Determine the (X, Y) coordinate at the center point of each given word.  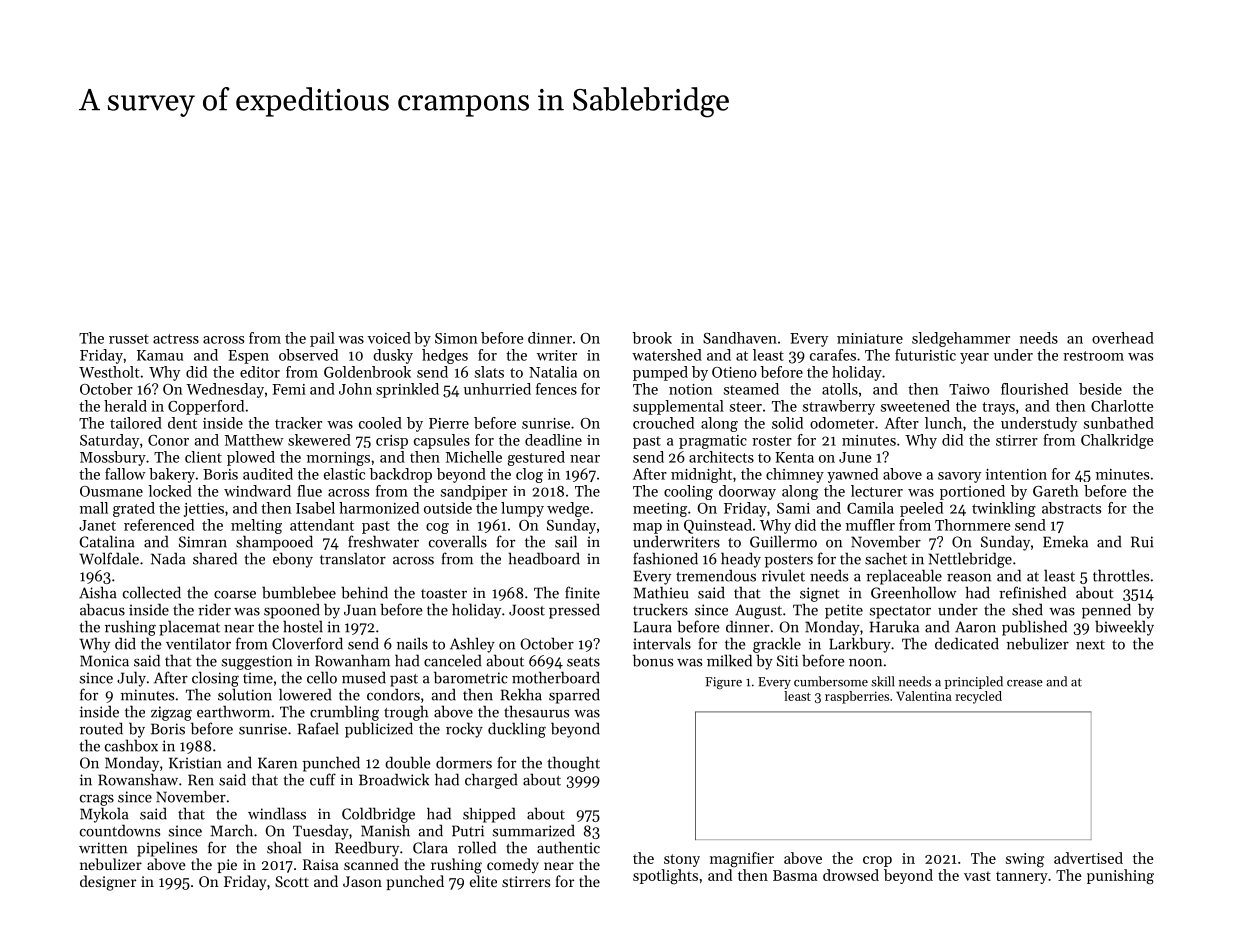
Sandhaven (740, 338)
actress (176, 339)
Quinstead (718, 526)
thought (573, 764)
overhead (1123, 338)
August (758, 611)
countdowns (120, 830)
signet (820, 594)
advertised (1088, 858)
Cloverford (307, 643)
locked (170, 491)
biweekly (1124, 628)
